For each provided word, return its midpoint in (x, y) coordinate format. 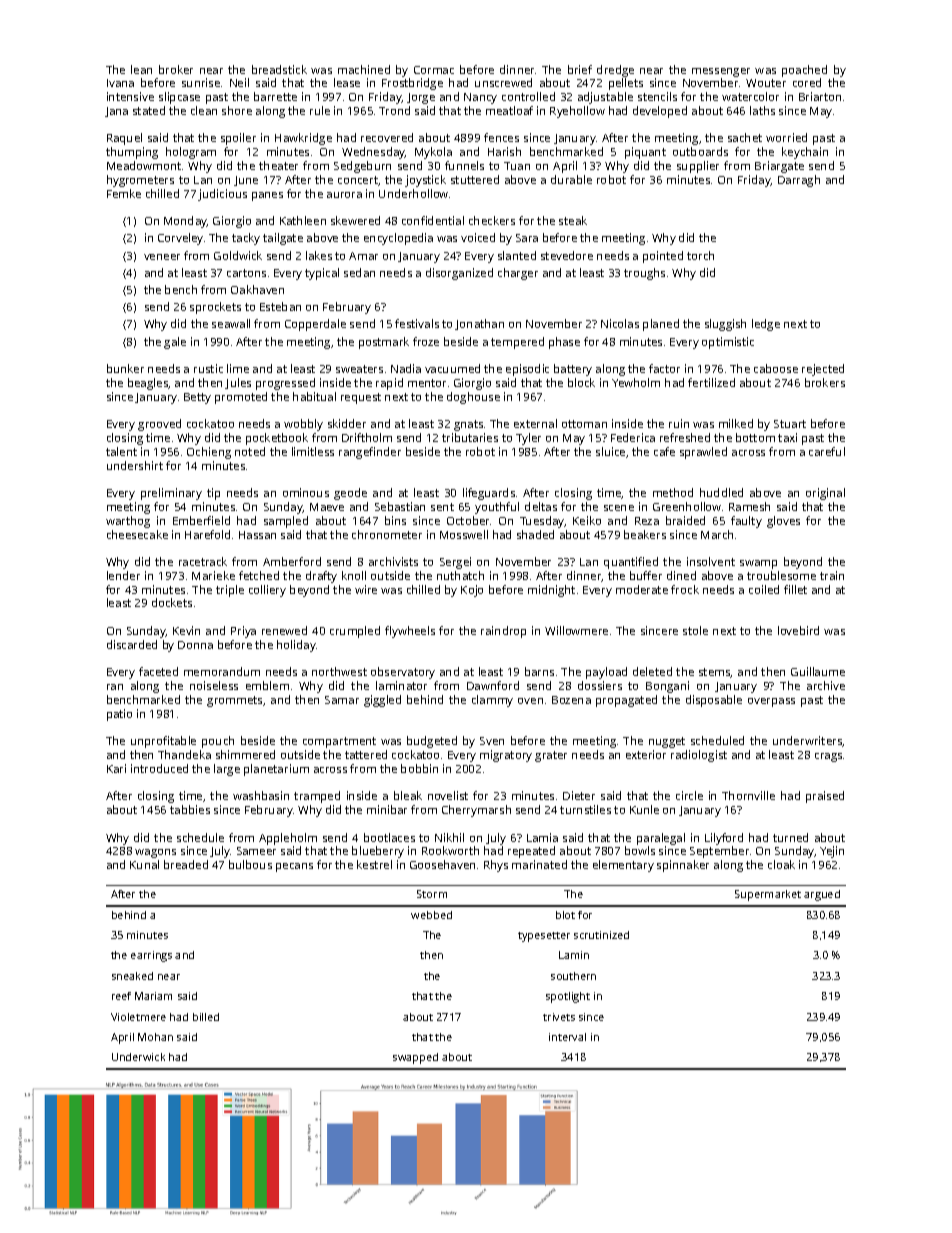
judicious (222, 195)
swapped (415, 1058)
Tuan (517, 166)
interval (567, 1037)
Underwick (138, 1057)
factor (664, 368)
